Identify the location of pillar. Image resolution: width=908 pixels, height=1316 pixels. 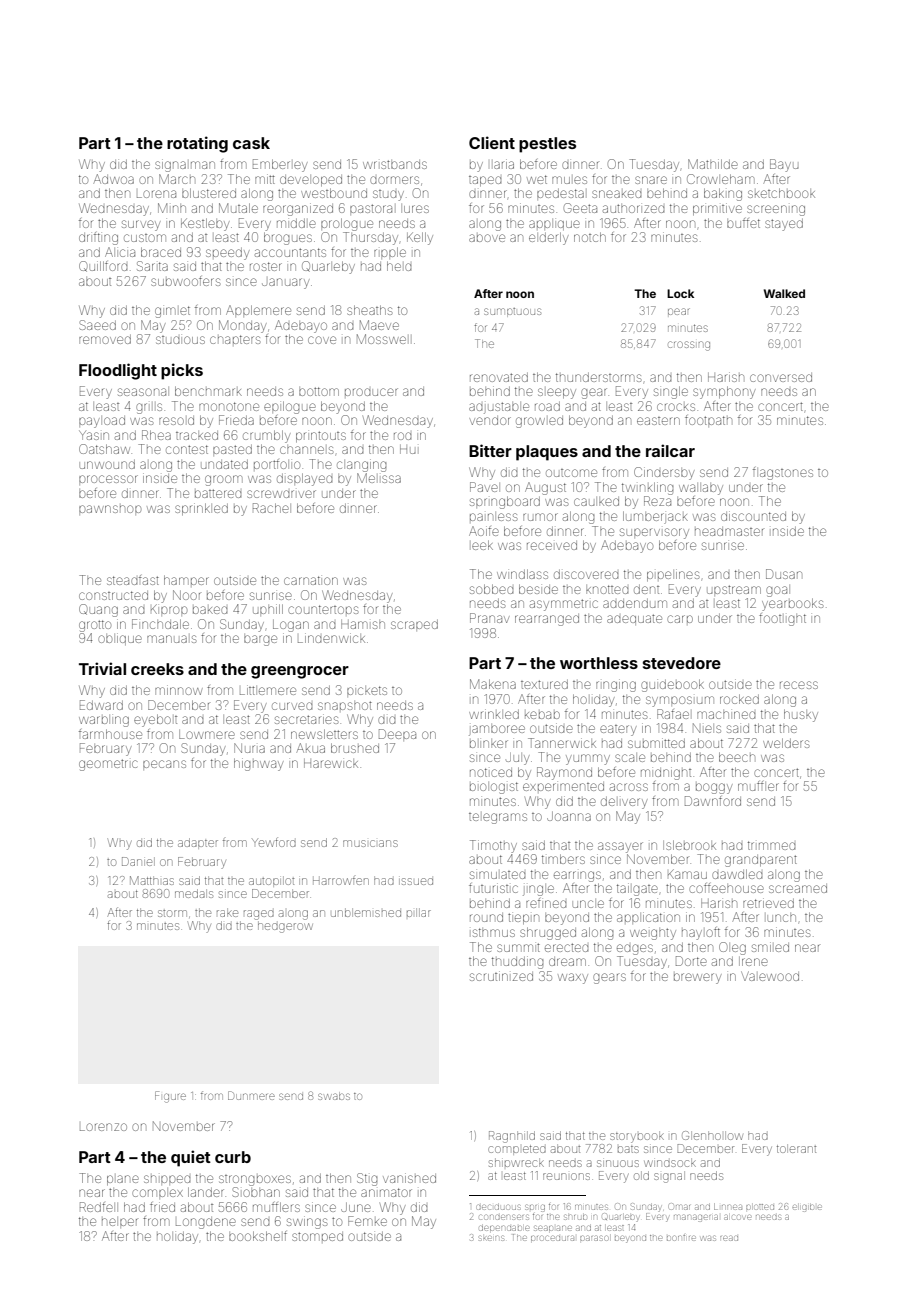
(419, 912).
